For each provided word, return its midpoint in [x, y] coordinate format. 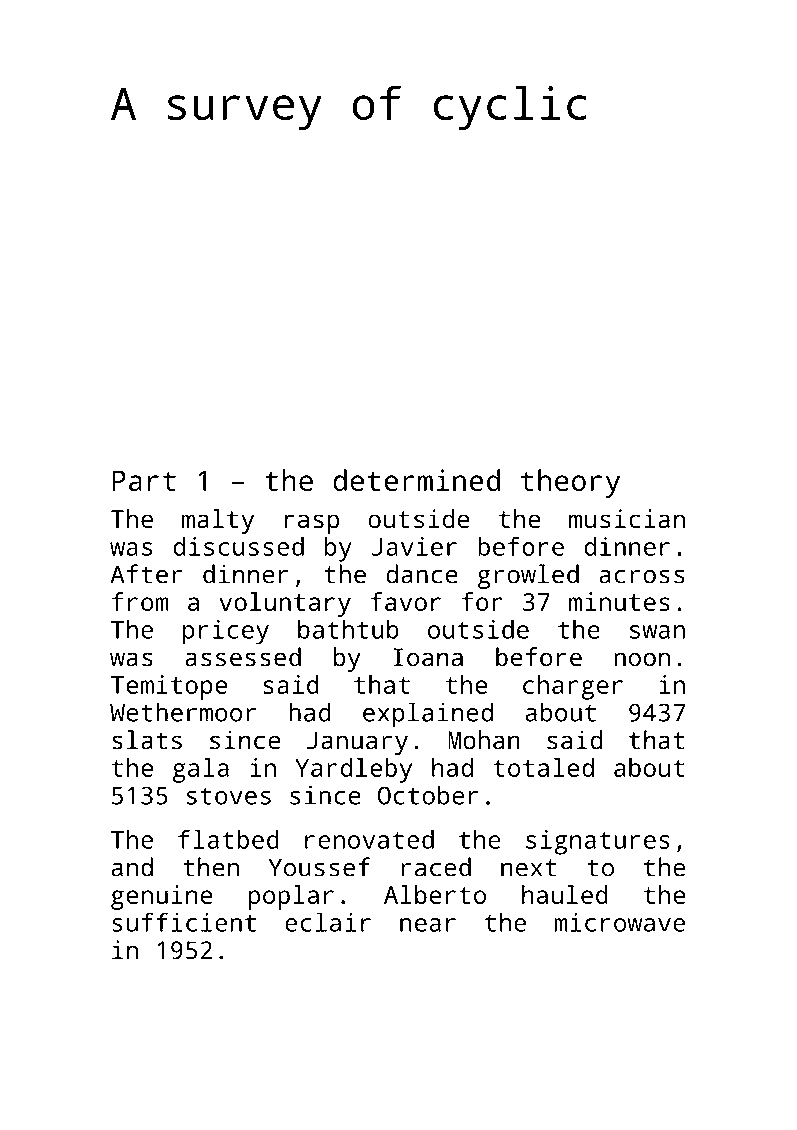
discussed [239, 546]
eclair [328, 922]
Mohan [484, 740]
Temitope [169, 687]
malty [218, 521]
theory [570, 483]
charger [573, 687]
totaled [543, 767]
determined [416, 480]
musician [627, 518]
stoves [228, 796]
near [428, 925]
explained [428, 715]
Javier [414, 546]
